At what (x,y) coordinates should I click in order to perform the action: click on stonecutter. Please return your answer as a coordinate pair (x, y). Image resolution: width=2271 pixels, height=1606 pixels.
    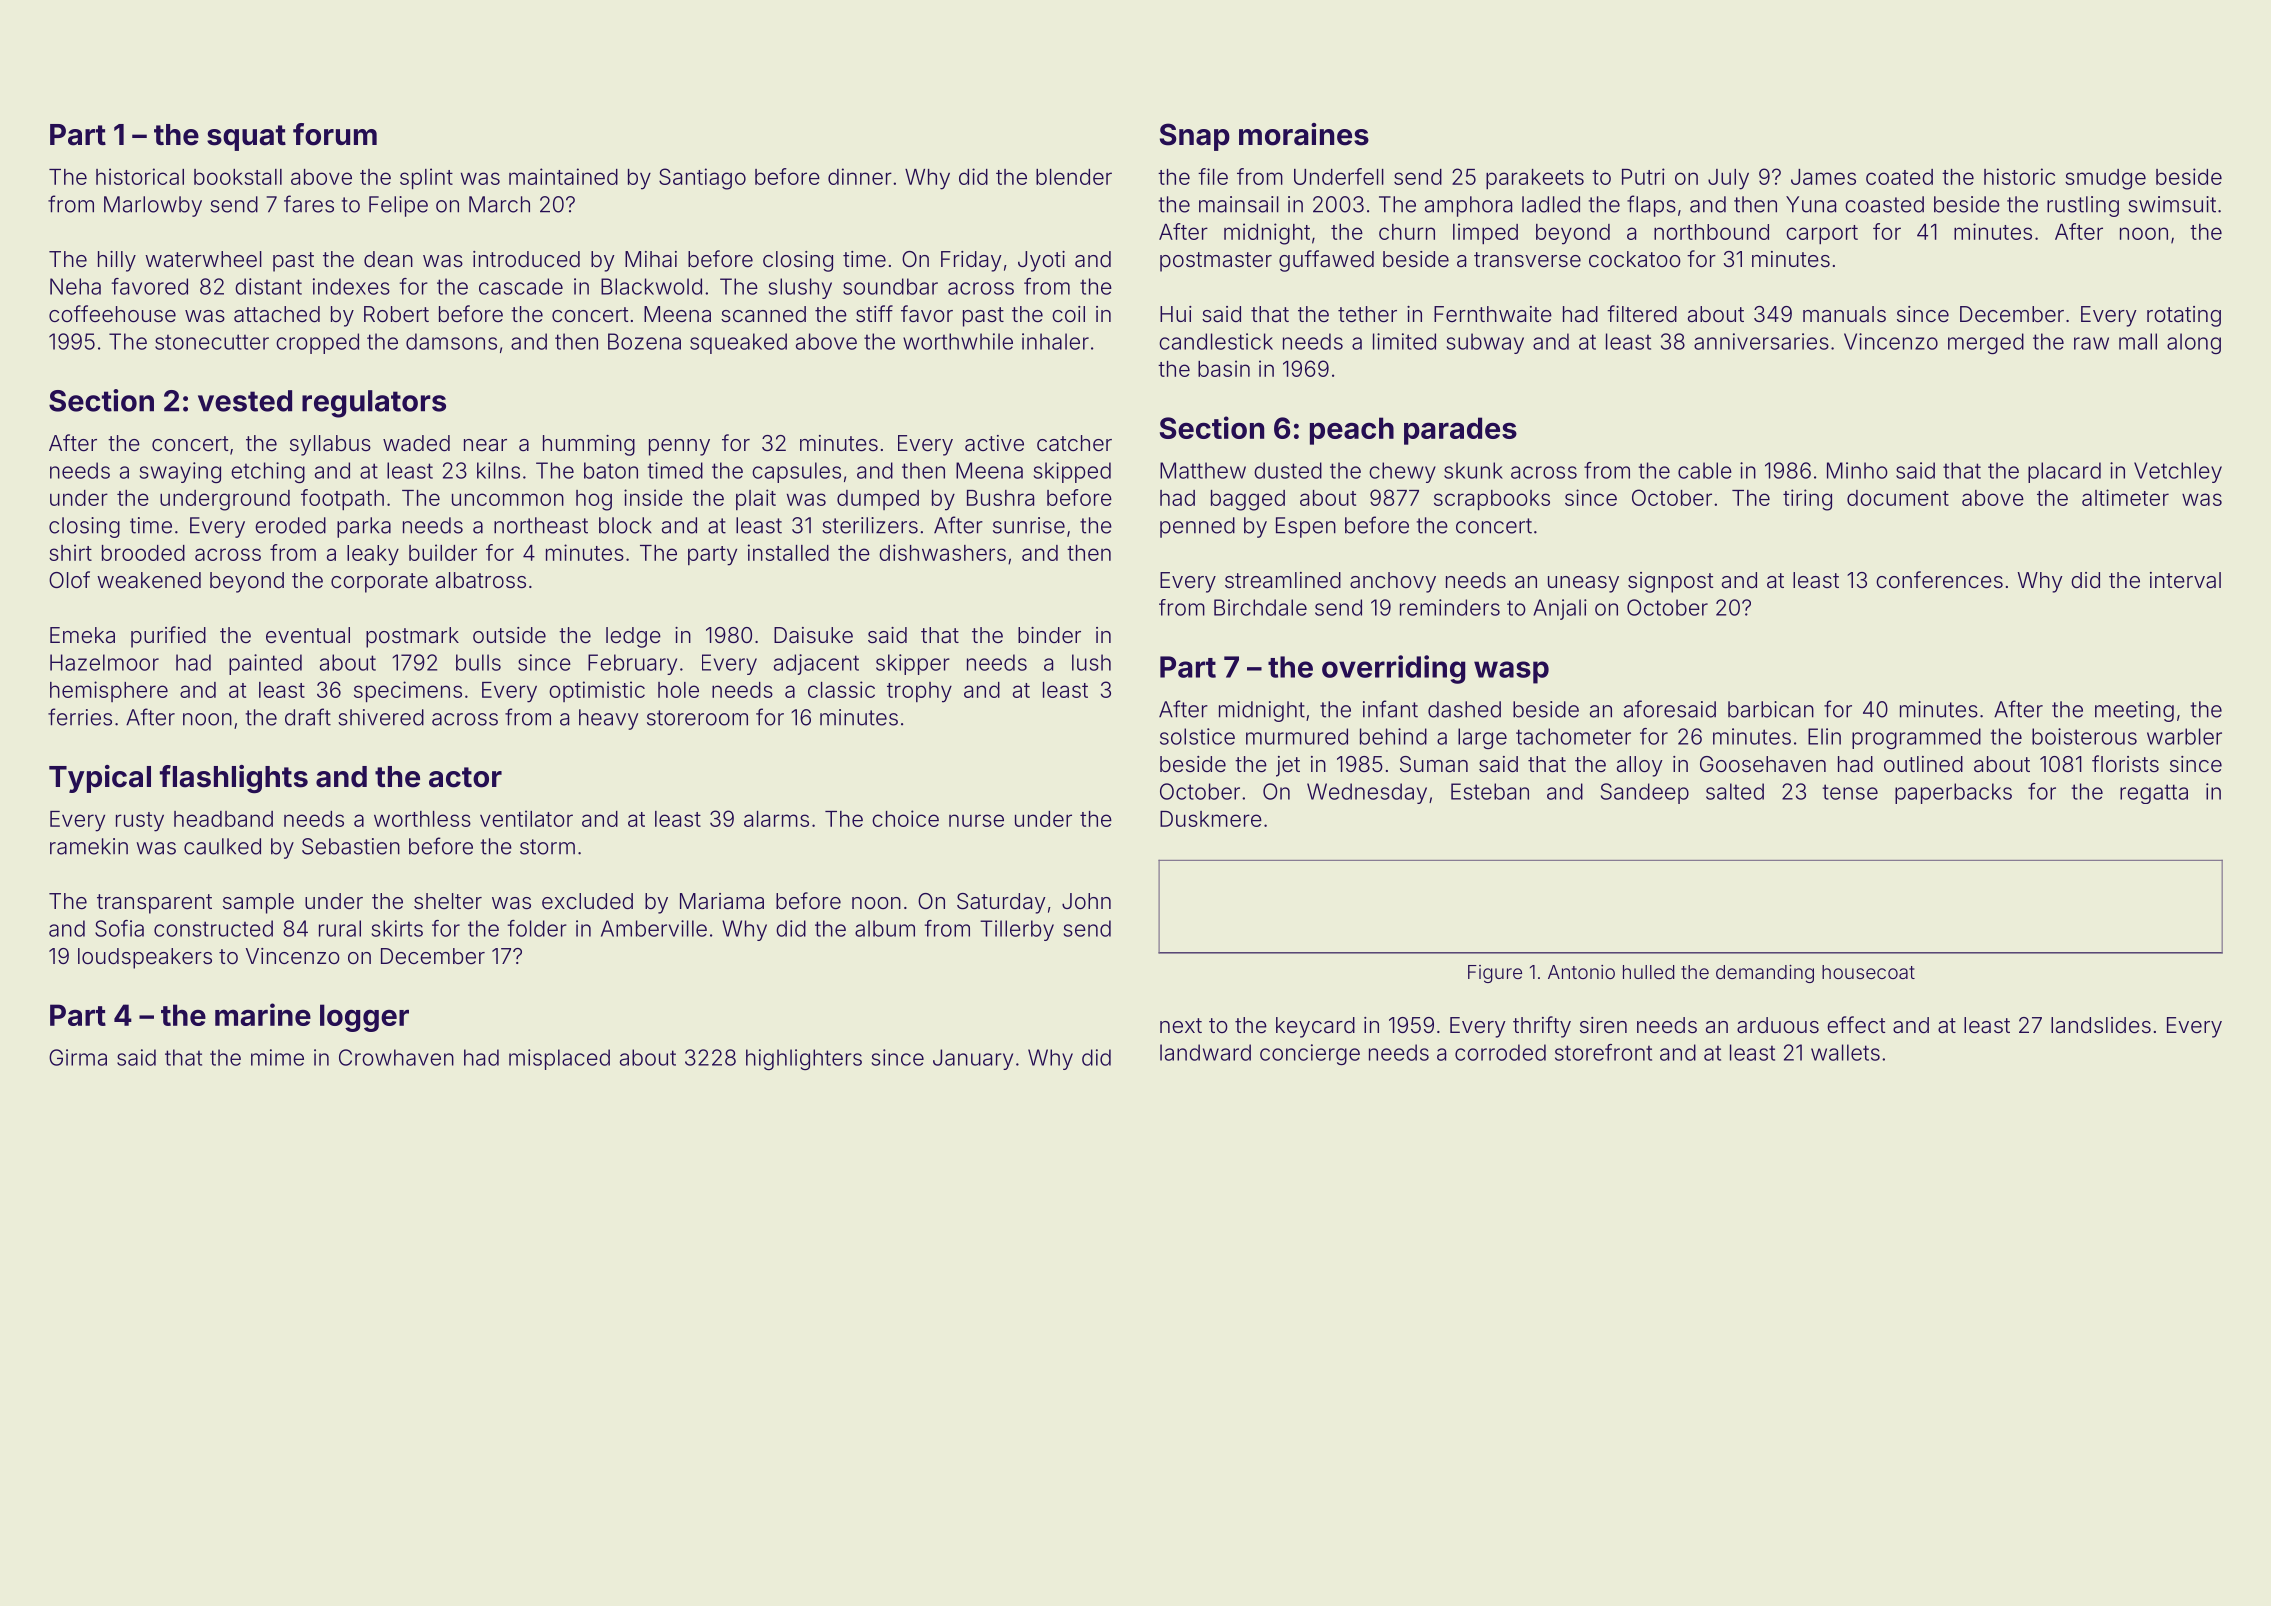
    Looking at the image, I should click on (212, 342).
